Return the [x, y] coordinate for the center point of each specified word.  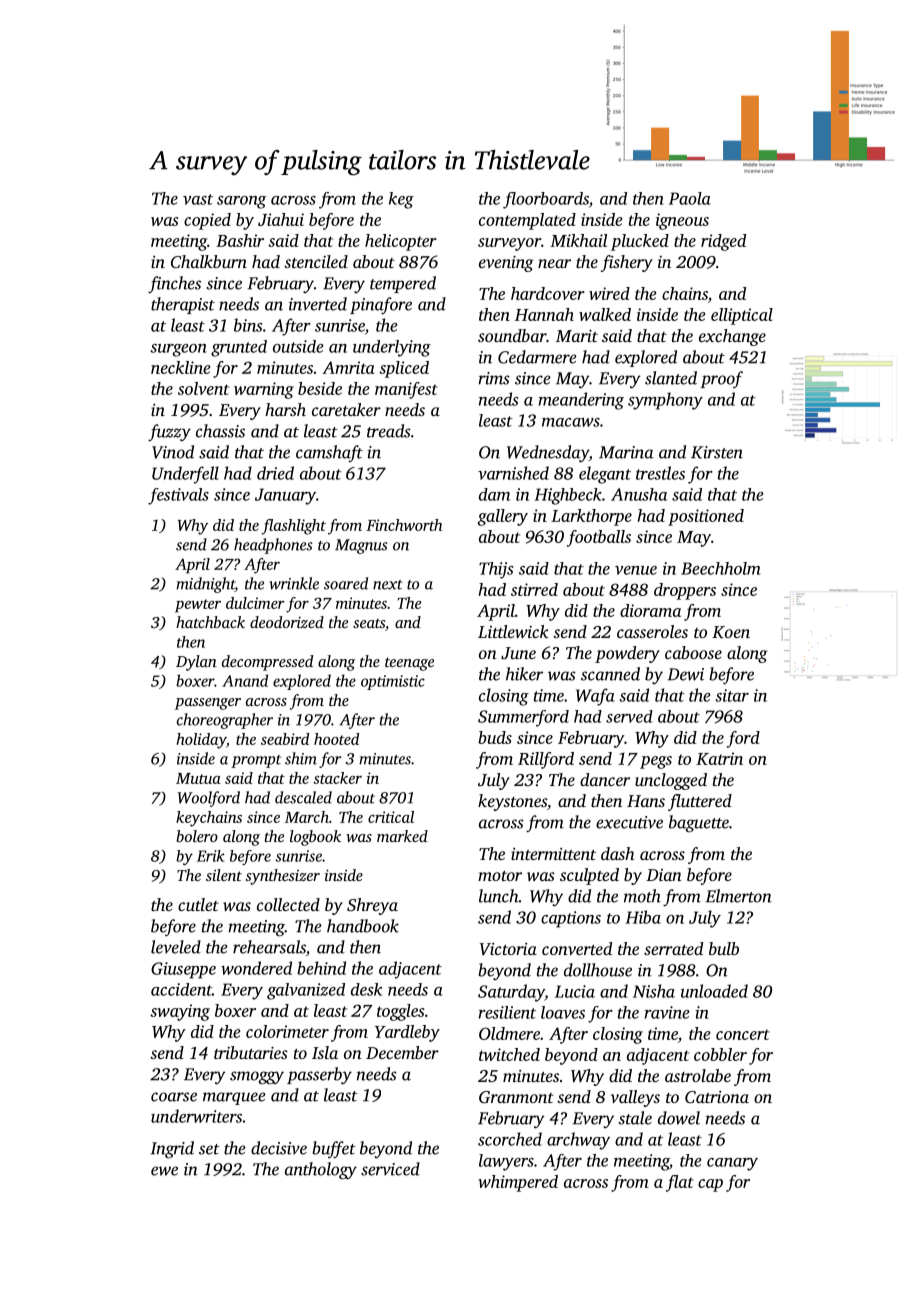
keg [401, 200]
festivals [178, 496]
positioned [706, 517]
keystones [512, 802]
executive [629, 822]
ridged [723, 242]
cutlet [198, 904]
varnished [513, 473]
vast [198, 199]
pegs [656, 762]
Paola [690, 198]
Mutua [198, 778]
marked [402, 836]
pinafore [381, 305]
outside [298, 346]
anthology [321, 1171]
